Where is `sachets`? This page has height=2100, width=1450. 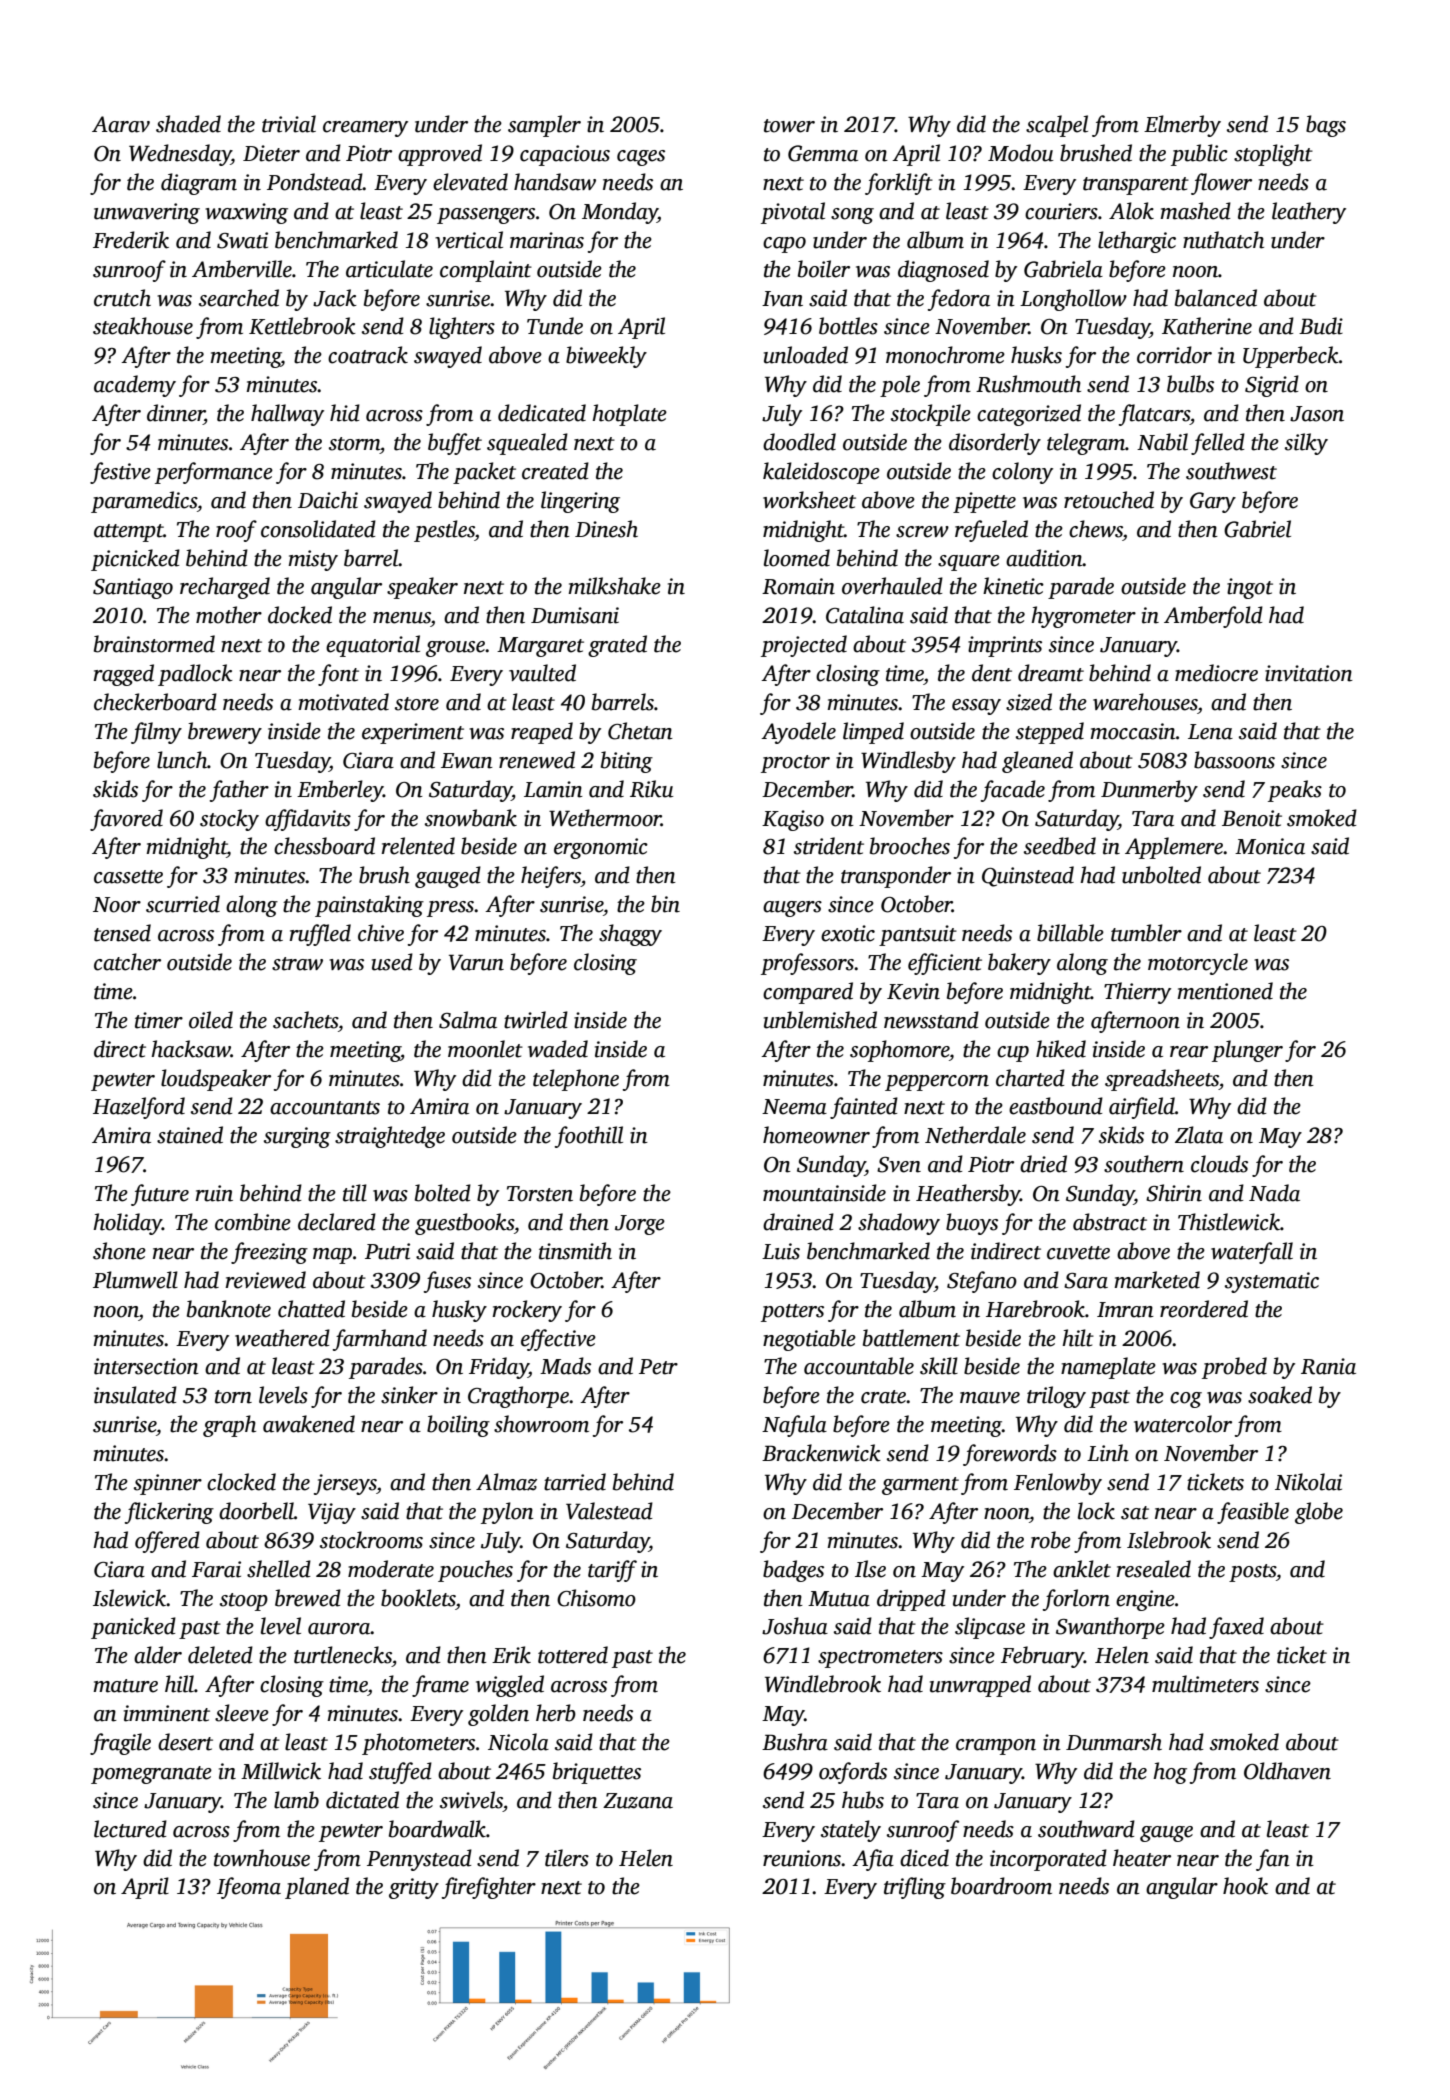 sachets is located at coordinates (305, 1020).
